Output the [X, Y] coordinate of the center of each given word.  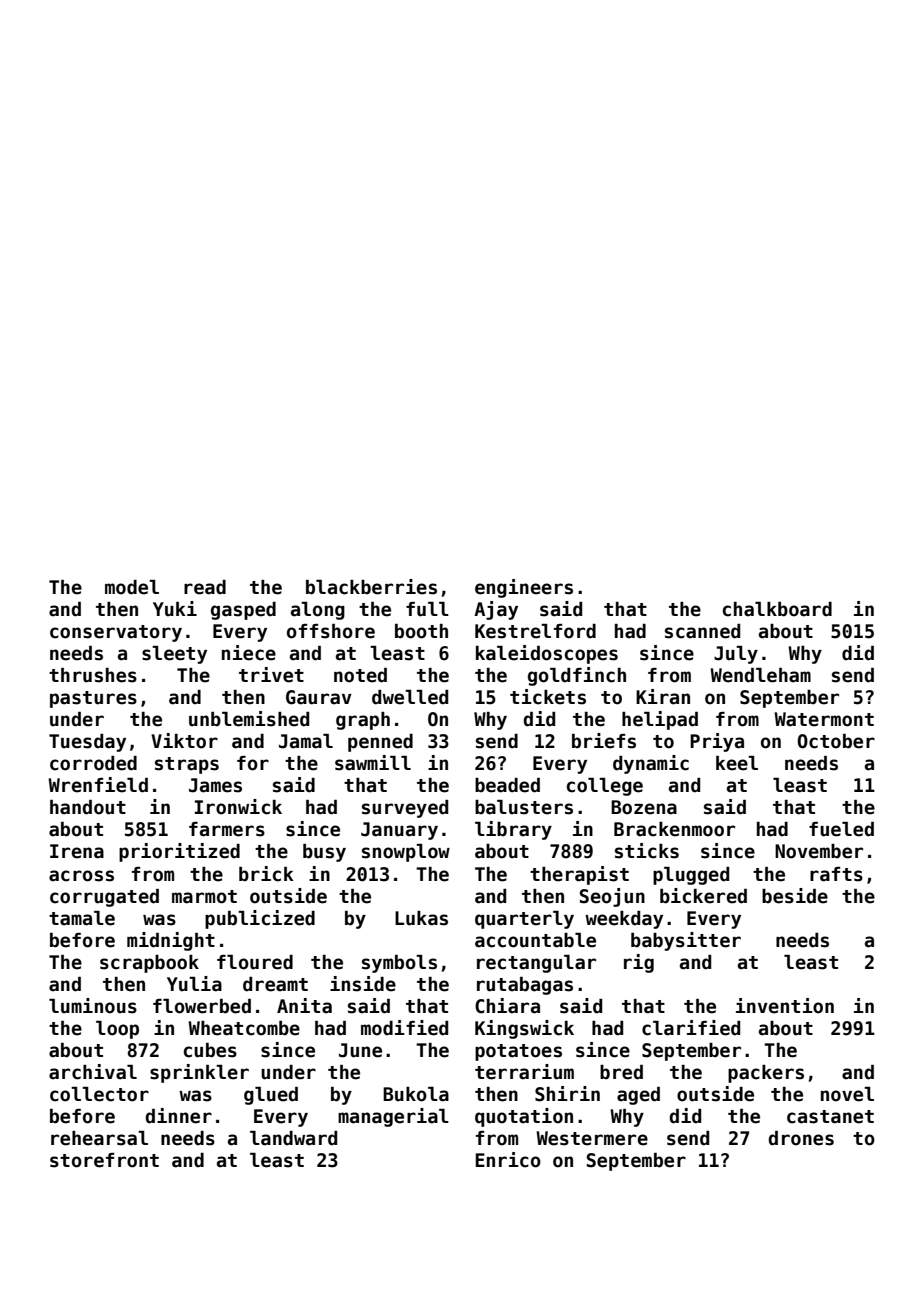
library [513, 830]
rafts [836, 874]
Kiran [663, 697]
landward [293, 1138]
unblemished [249, 719]
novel [847, 1094]
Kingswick [524, 1029]
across [81, 876]
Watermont [824, 719]
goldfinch [577, 676]
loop [117, 1030]
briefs [604, 741]
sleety [174, 655]
